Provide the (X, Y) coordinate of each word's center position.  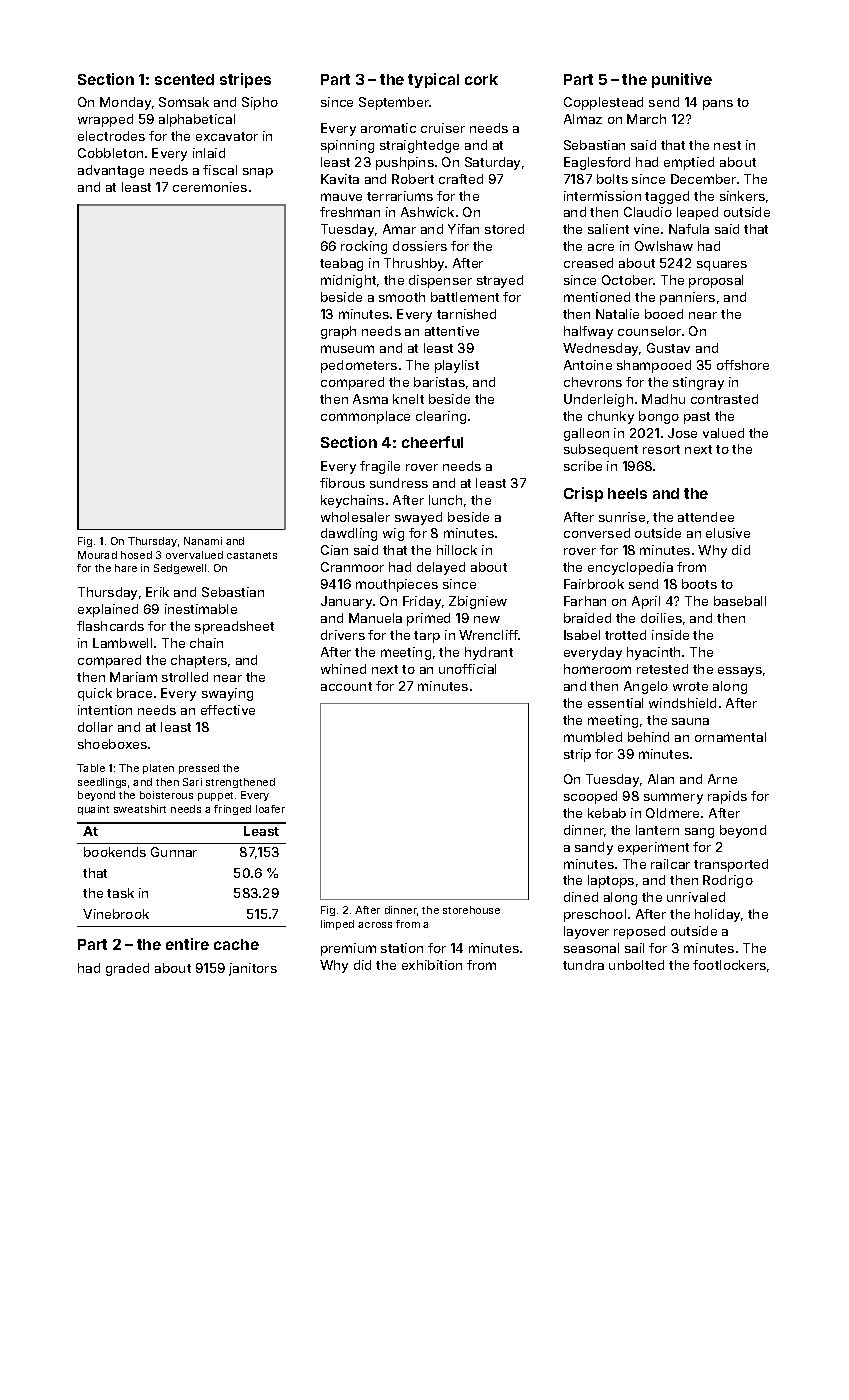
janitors (253, 969)
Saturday (492, 163)
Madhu (663, 399)
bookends (115, 852)
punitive (682, 80)
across (375, 925)
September (394, 103)
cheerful (432, 442)
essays (740, 672)
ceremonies (210, 187)
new (487, 619)
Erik (157, 592)
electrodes (111, 136)
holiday (717, 915)
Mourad (97, 555)
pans (718, 105)
